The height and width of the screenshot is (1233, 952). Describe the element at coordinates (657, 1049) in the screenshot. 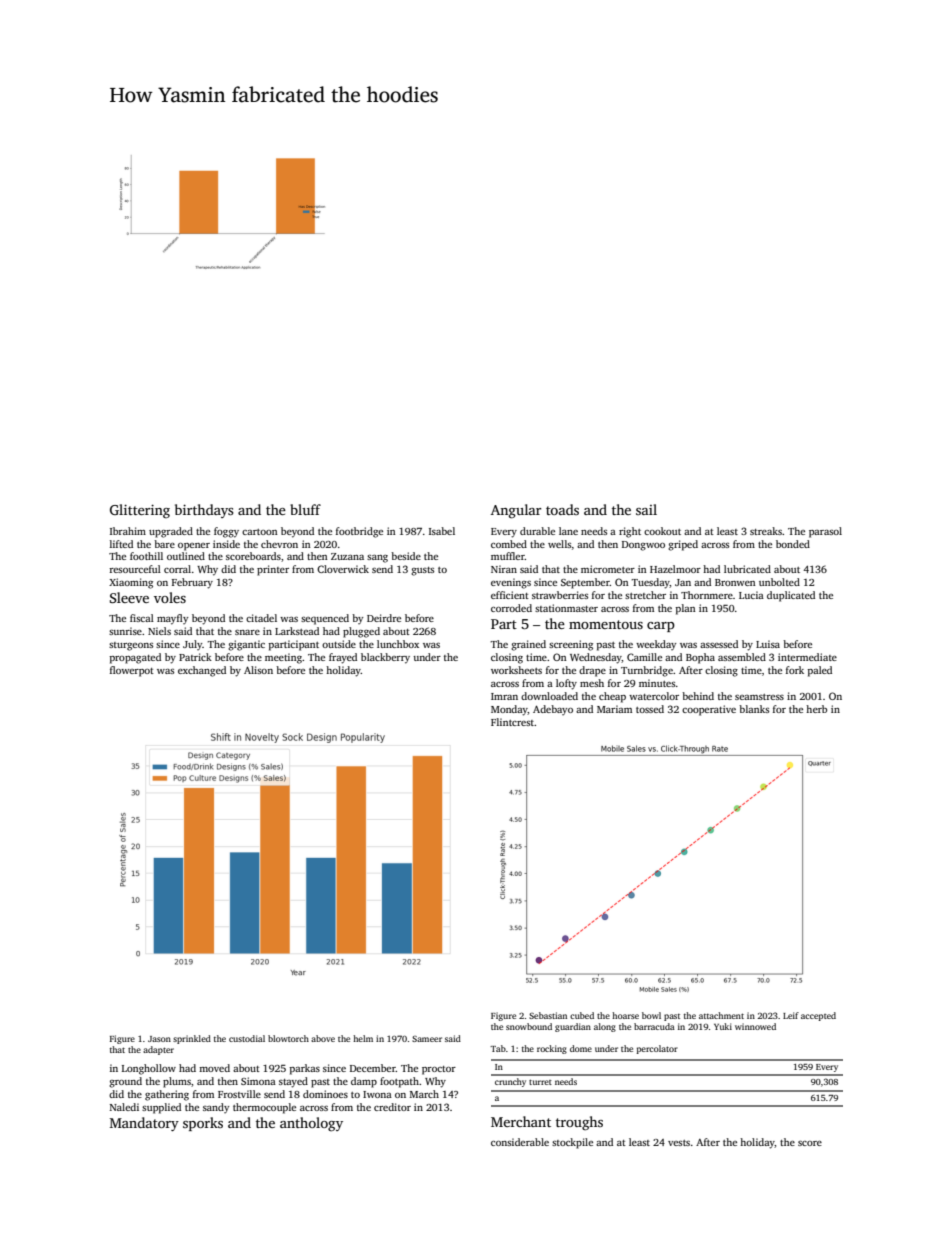

I see `percolator` at that location.
